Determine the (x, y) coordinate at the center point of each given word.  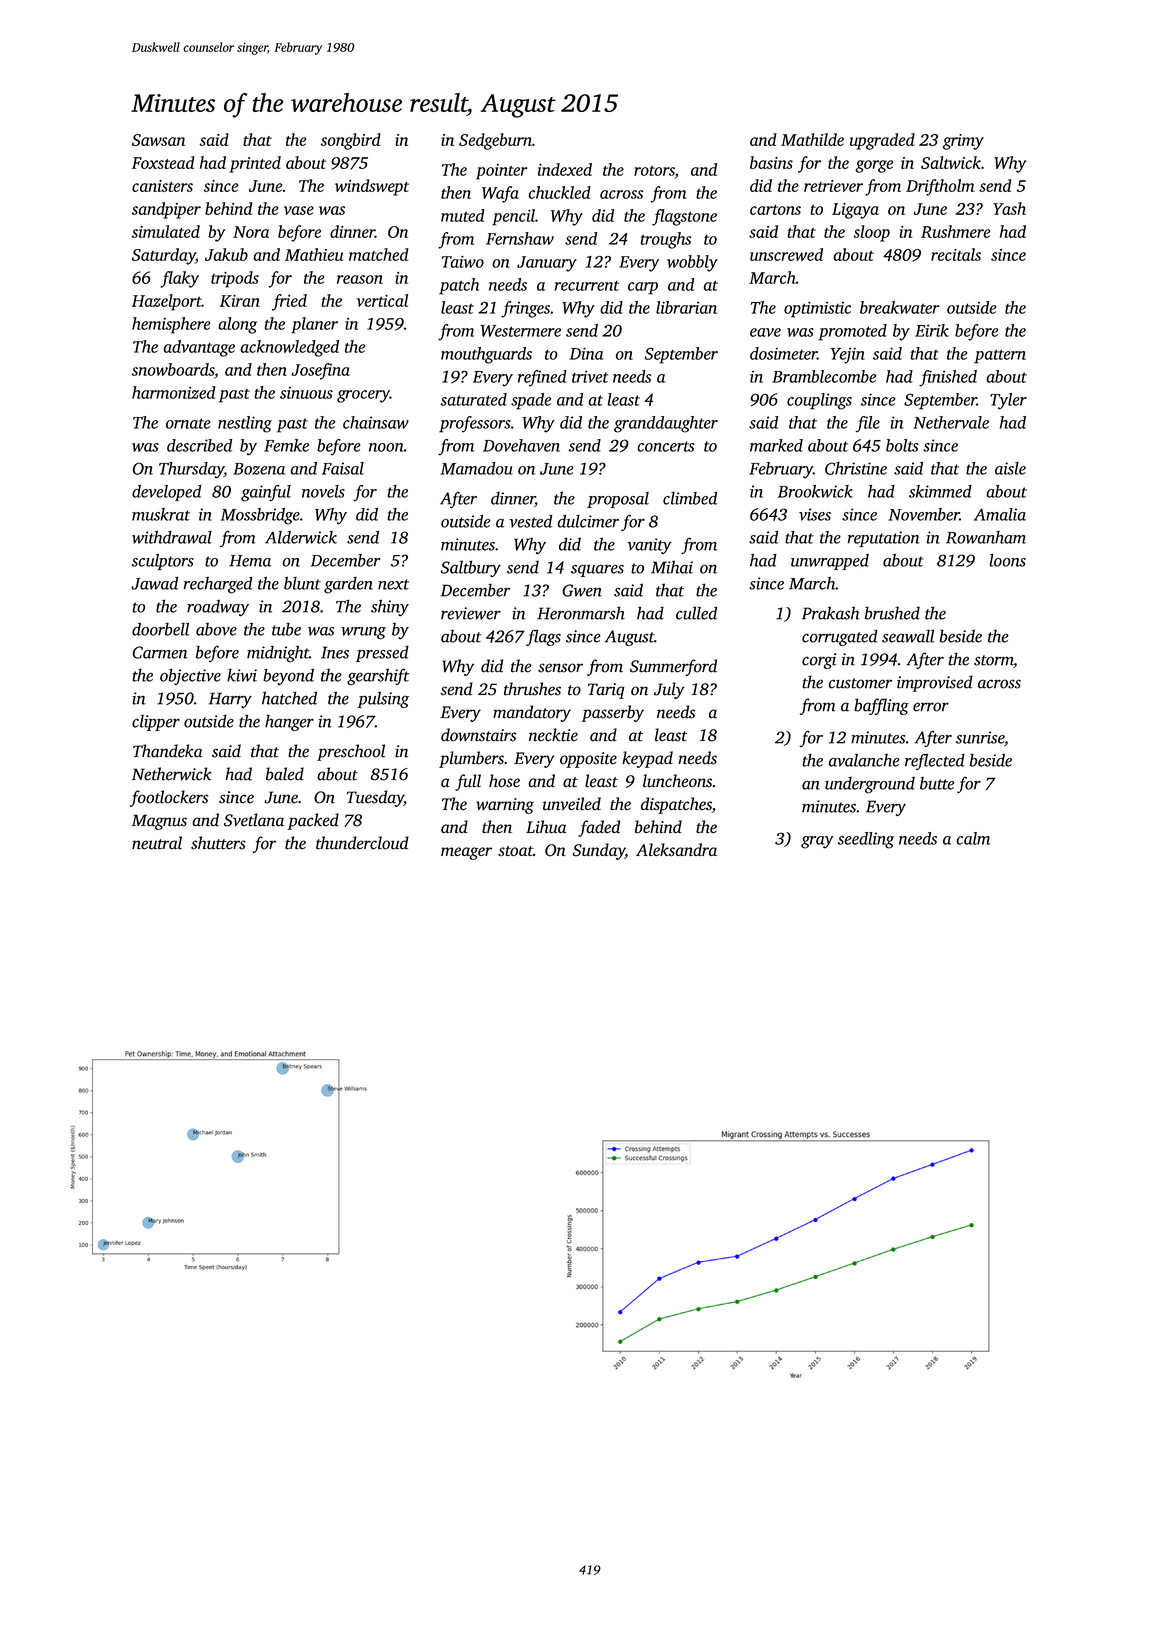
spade (531, 401)
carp (643, 288)
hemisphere (171, 325)
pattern (1000, 356)
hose (504, 781)
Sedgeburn (495, 141)
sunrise (980, 737)
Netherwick (172, 774)
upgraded (882, 141)
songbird (351, 141)
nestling (245, 424)
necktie (553, 735)
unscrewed (786, 254)
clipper (156, 722)
